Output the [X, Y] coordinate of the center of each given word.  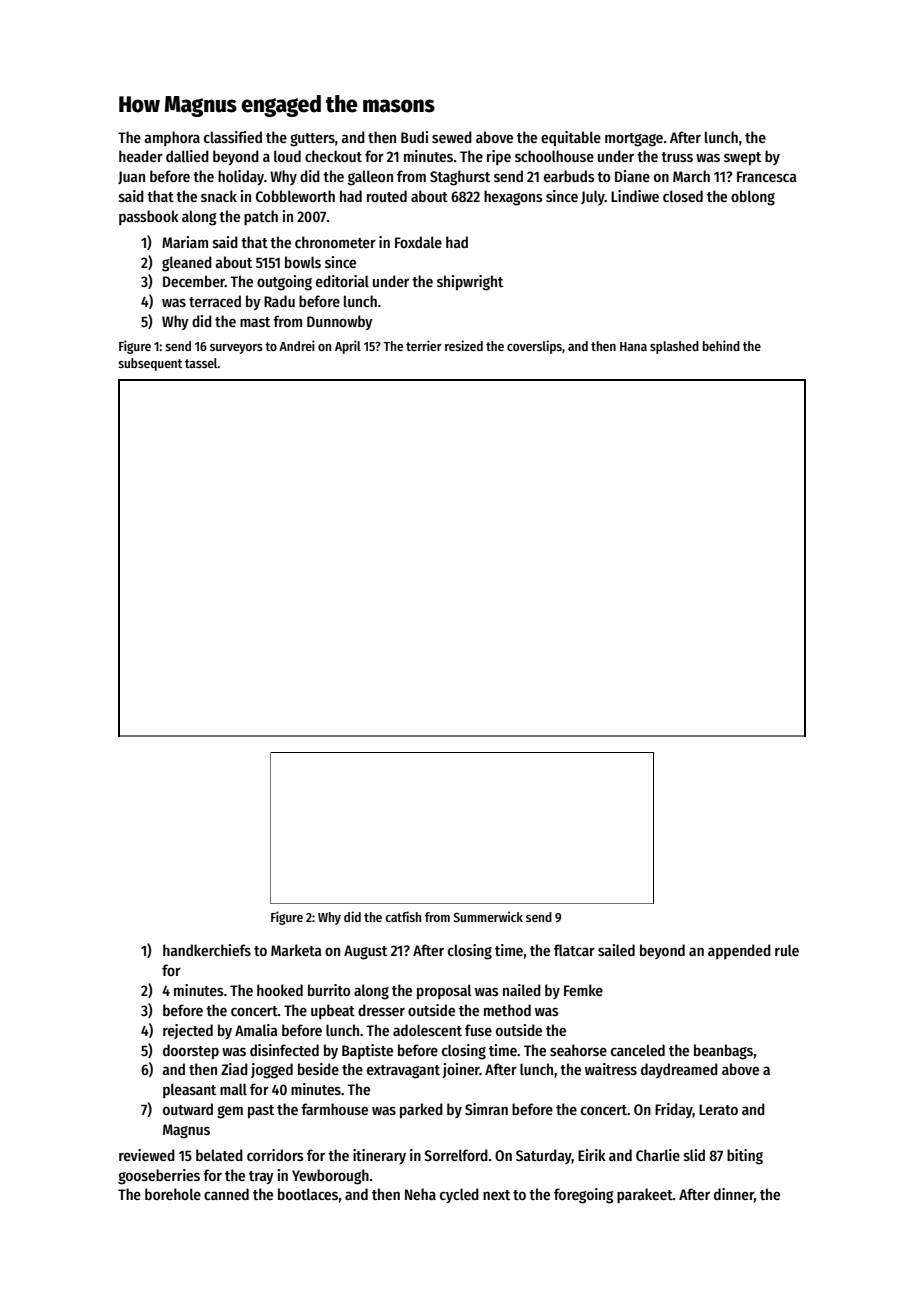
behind [721, 345]
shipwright [470, 283]
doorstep [191, 1051]
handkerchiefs [207, 950]
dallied [187, 156]
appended [739, 951]
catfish [403, 916]
